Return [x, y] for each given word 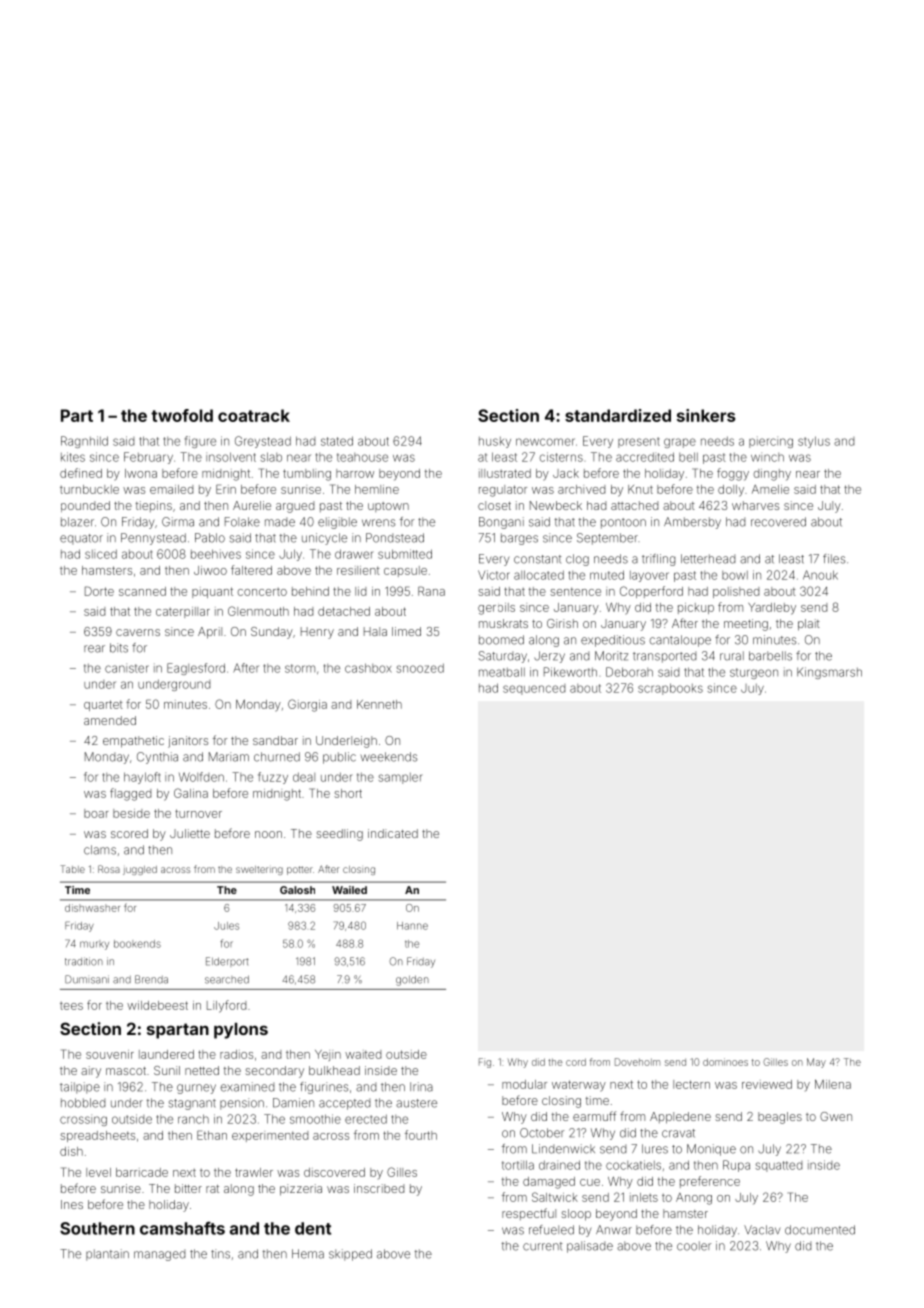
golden [412, 980]
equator [81, 539]
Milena [833, 1084]
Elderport [227, 962]
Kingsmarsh [829, 673]
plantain [107, 1255]
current [543, 1246]
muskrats [503, 623]
